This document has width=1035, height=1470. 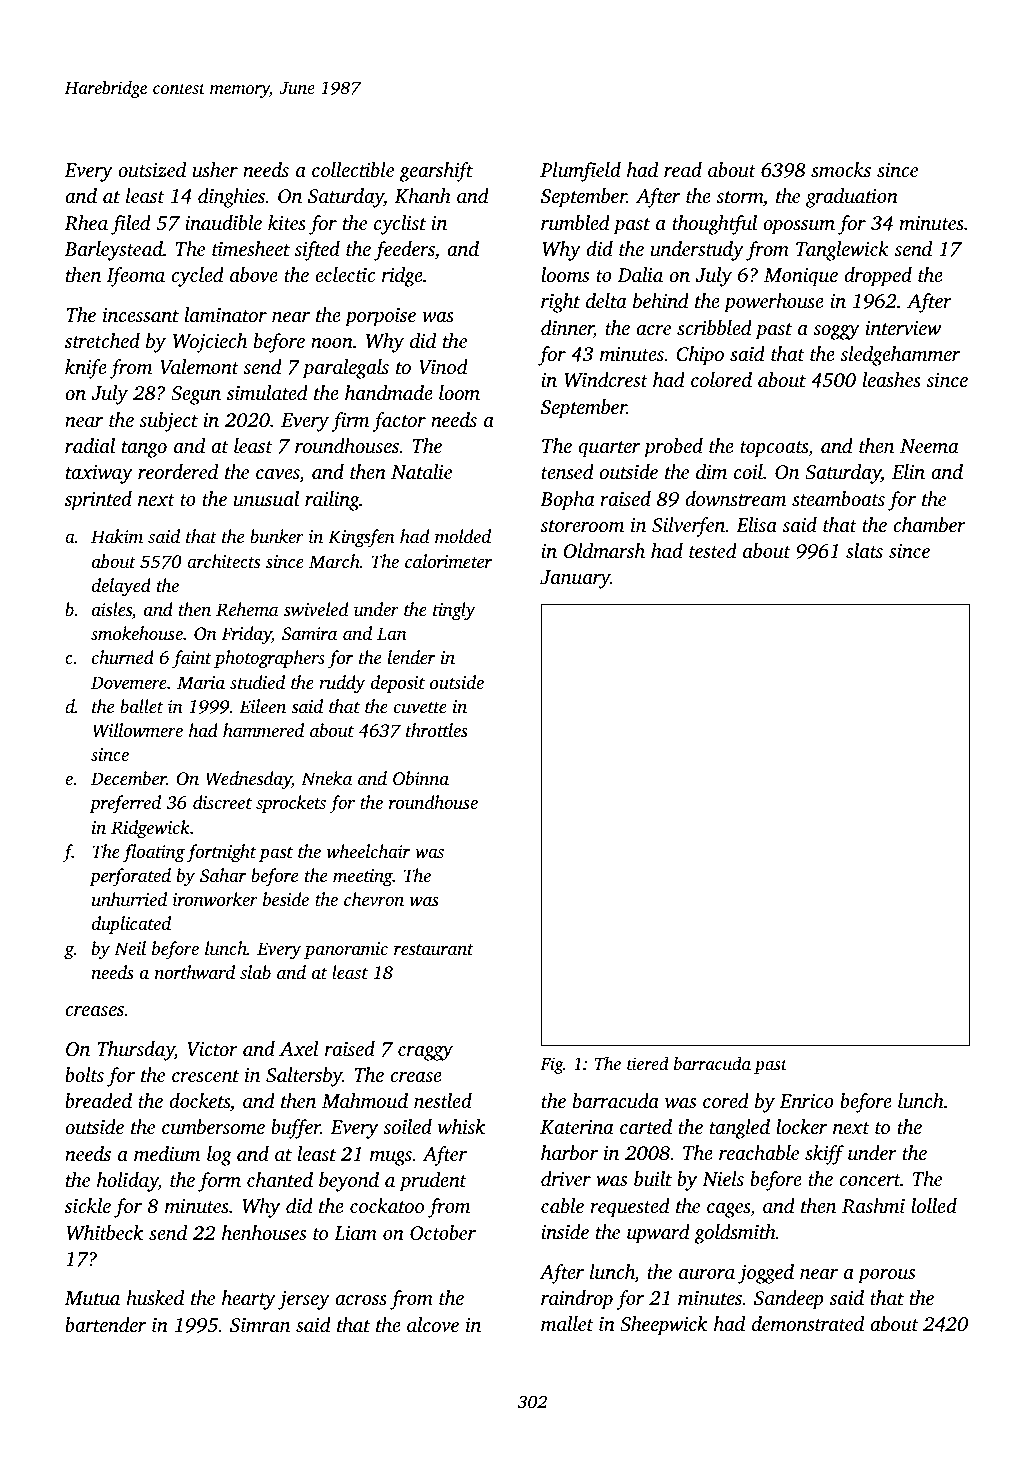 I want to click on Whitbeck, so click(x=105, y=1233).
